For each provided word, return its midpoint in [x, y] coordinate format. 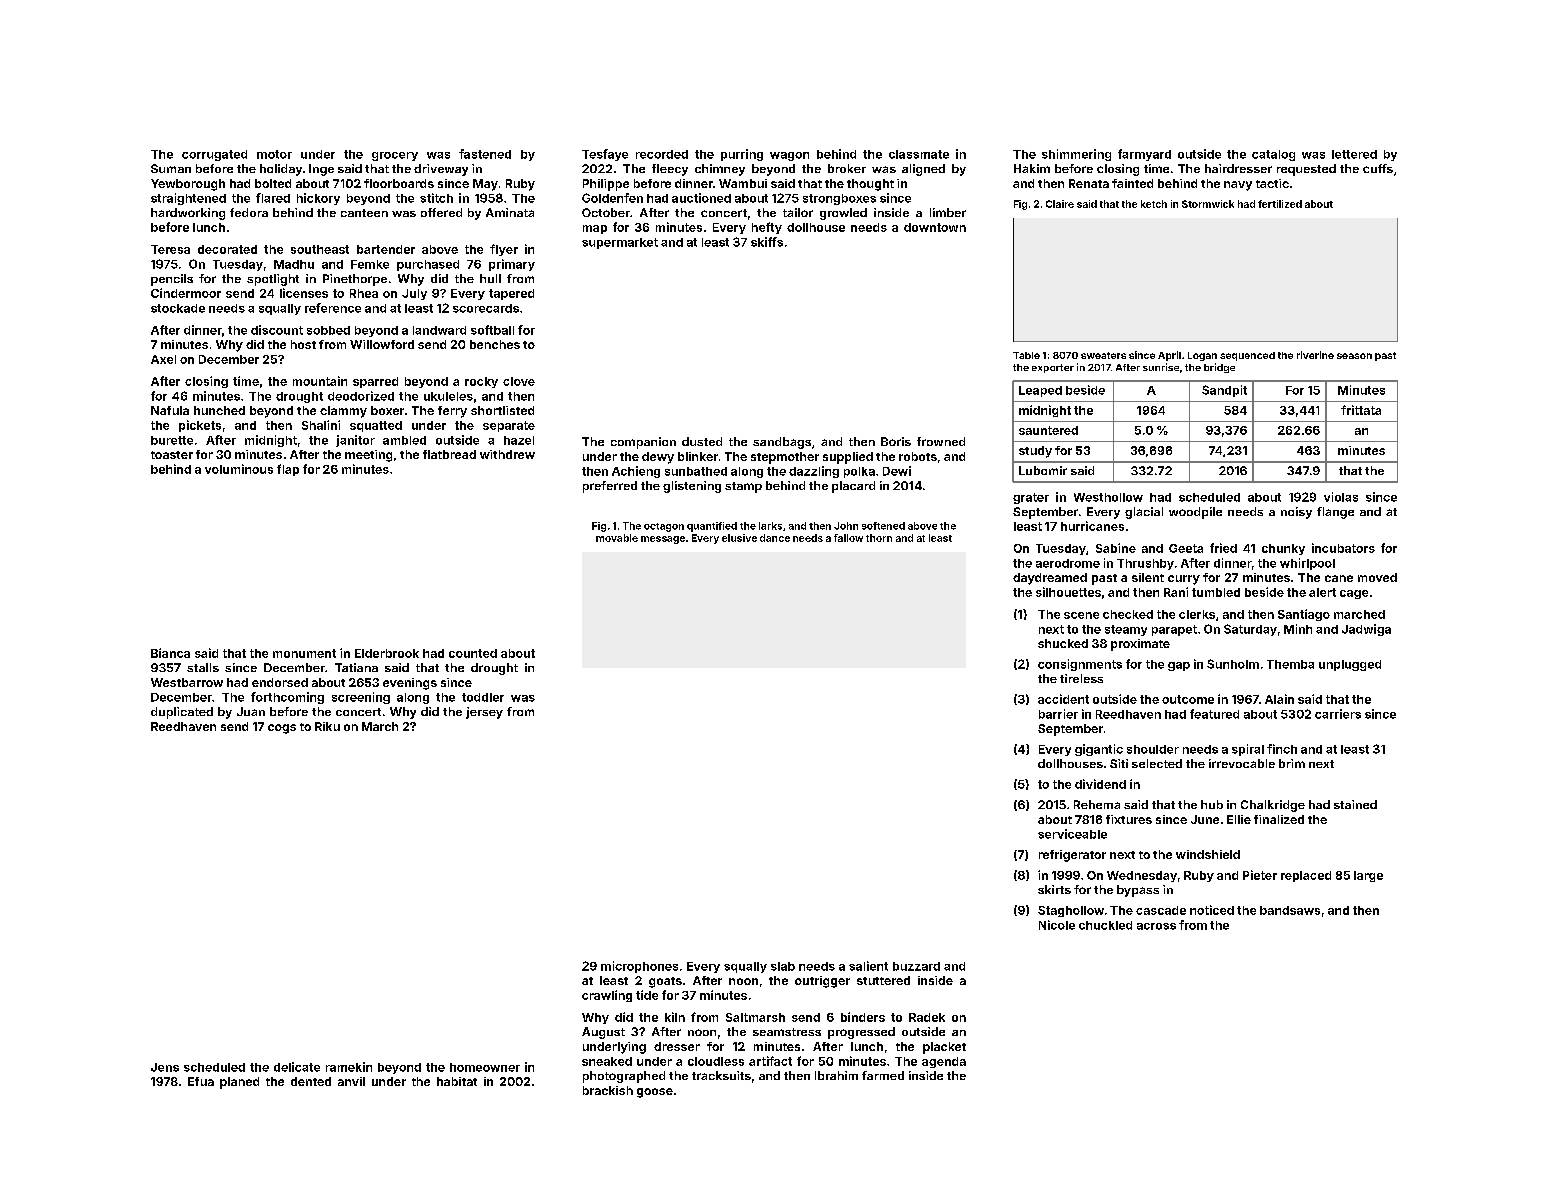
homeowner [485, 1067]
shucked [1063, 643]
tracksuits [721, 1075]
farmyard [1144, 155]
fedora [249, 212]
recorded [662, 154]
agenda [944, 1062]
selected [1157, 763]
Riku [327, 726]
